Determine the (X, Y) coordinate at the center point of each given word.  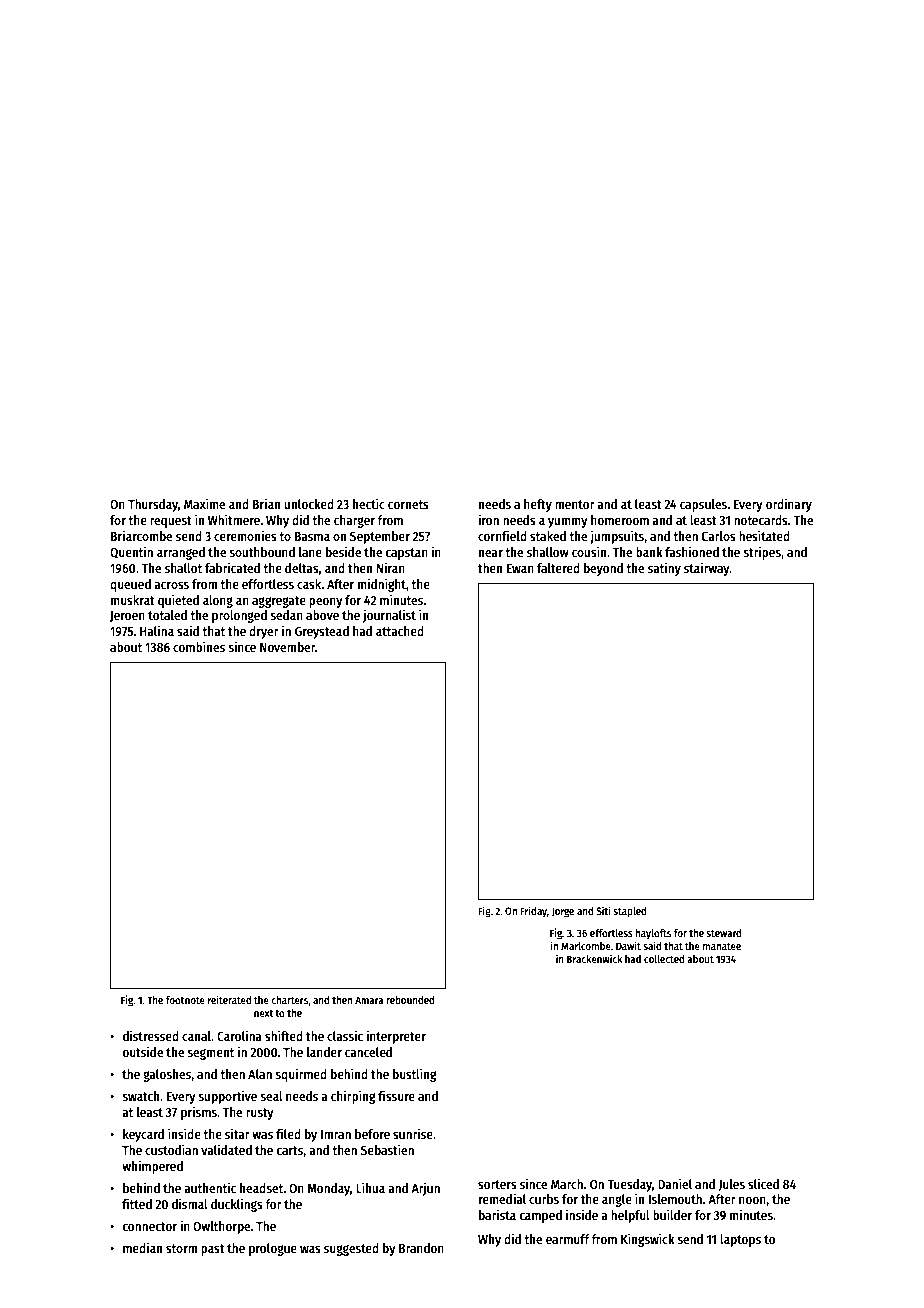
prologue (273, 1249)
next (264, 1013)
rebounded (410, 1000)
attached (400, 631)
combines (199, 646)
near (491, 553)
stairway (707, 569)
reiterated (229, 999)
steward (723, 933)
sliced (763, 1183)
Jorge (563, 912)
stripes (762, 553)
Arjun (425, 1189)
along (218, 601)
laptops (740, 1240)
